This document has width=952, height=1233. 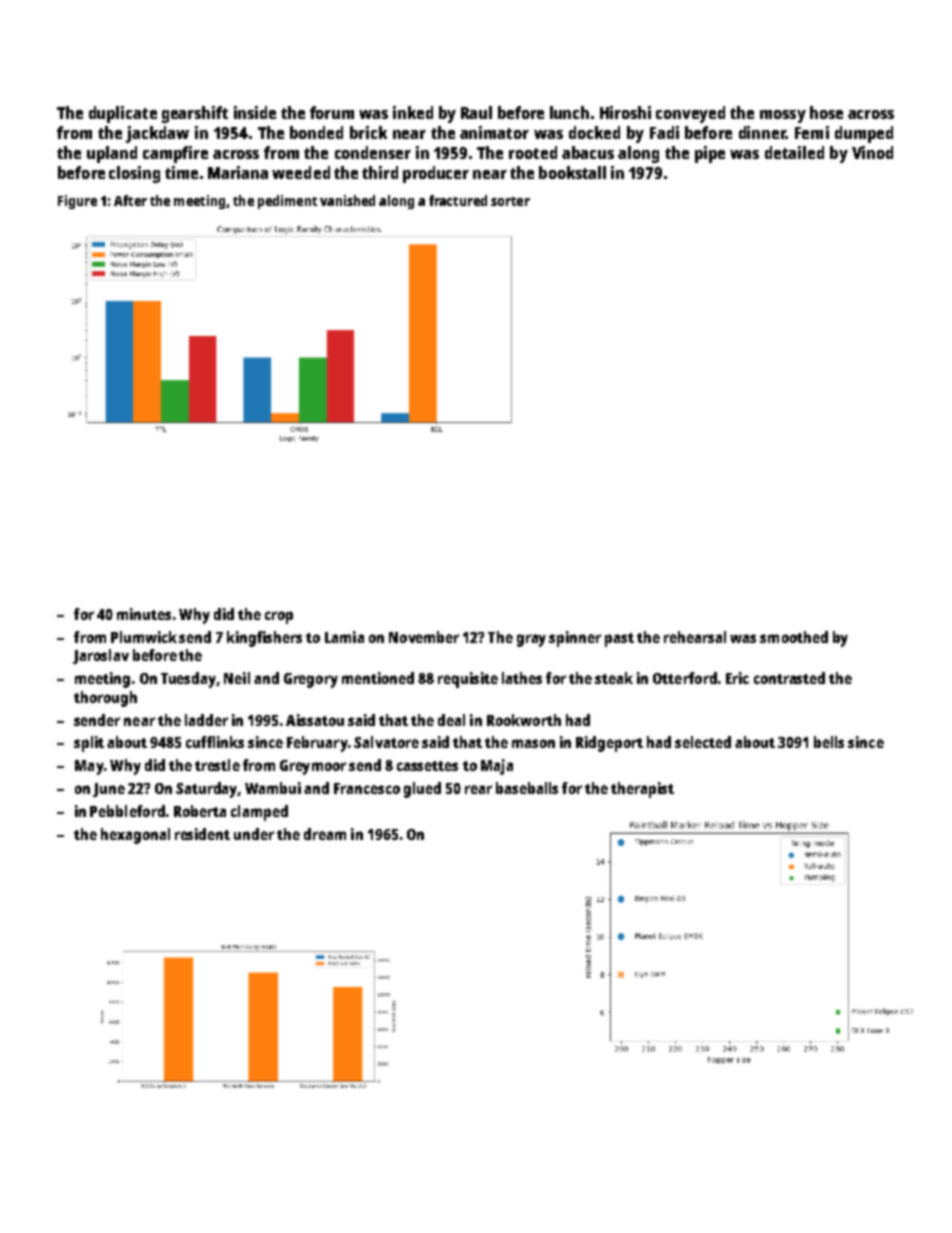 I want to click on under, so click(x=254, y=834).
